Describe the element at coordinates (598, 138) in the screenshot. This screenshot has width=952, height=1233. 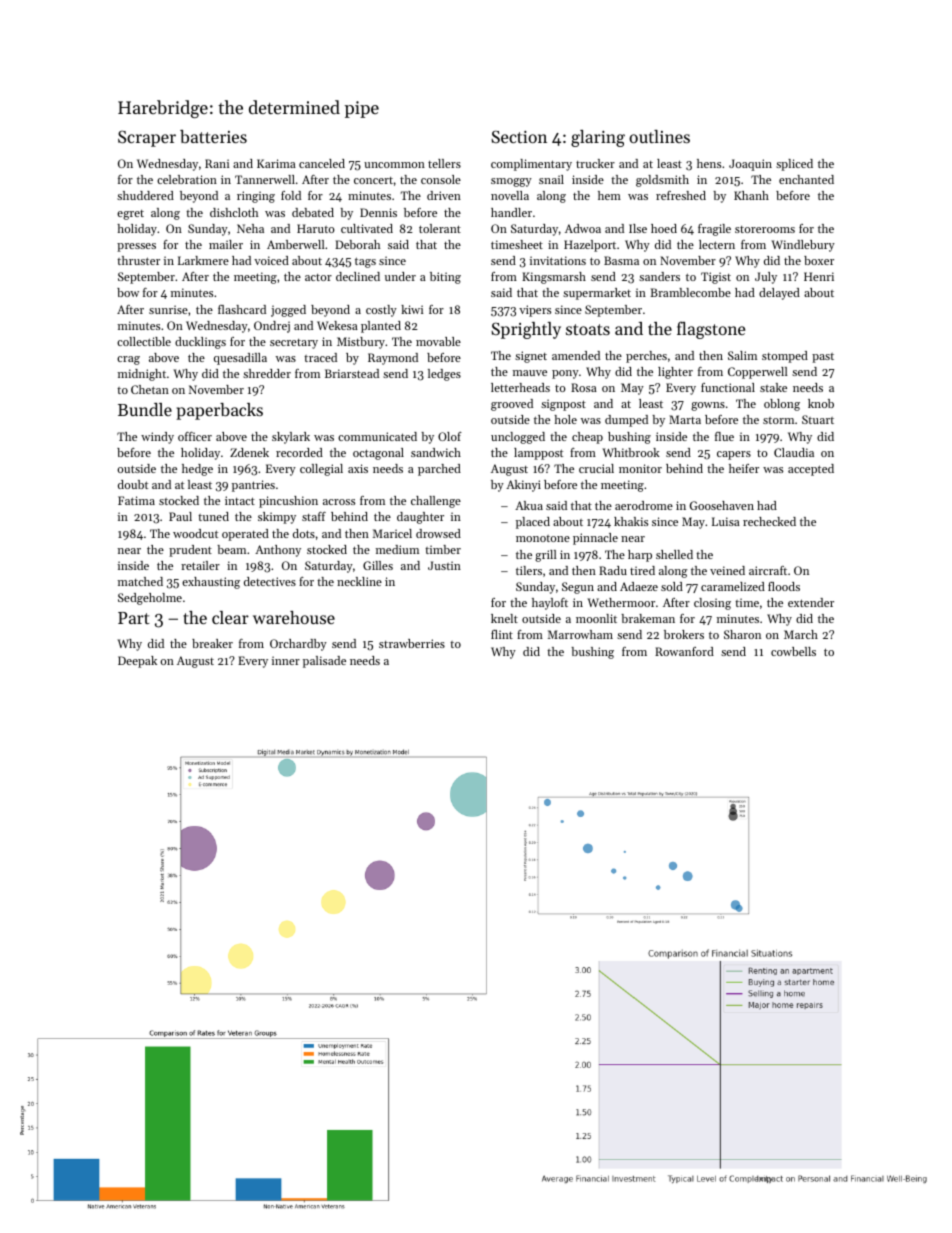
I see `glaring` at that location.
